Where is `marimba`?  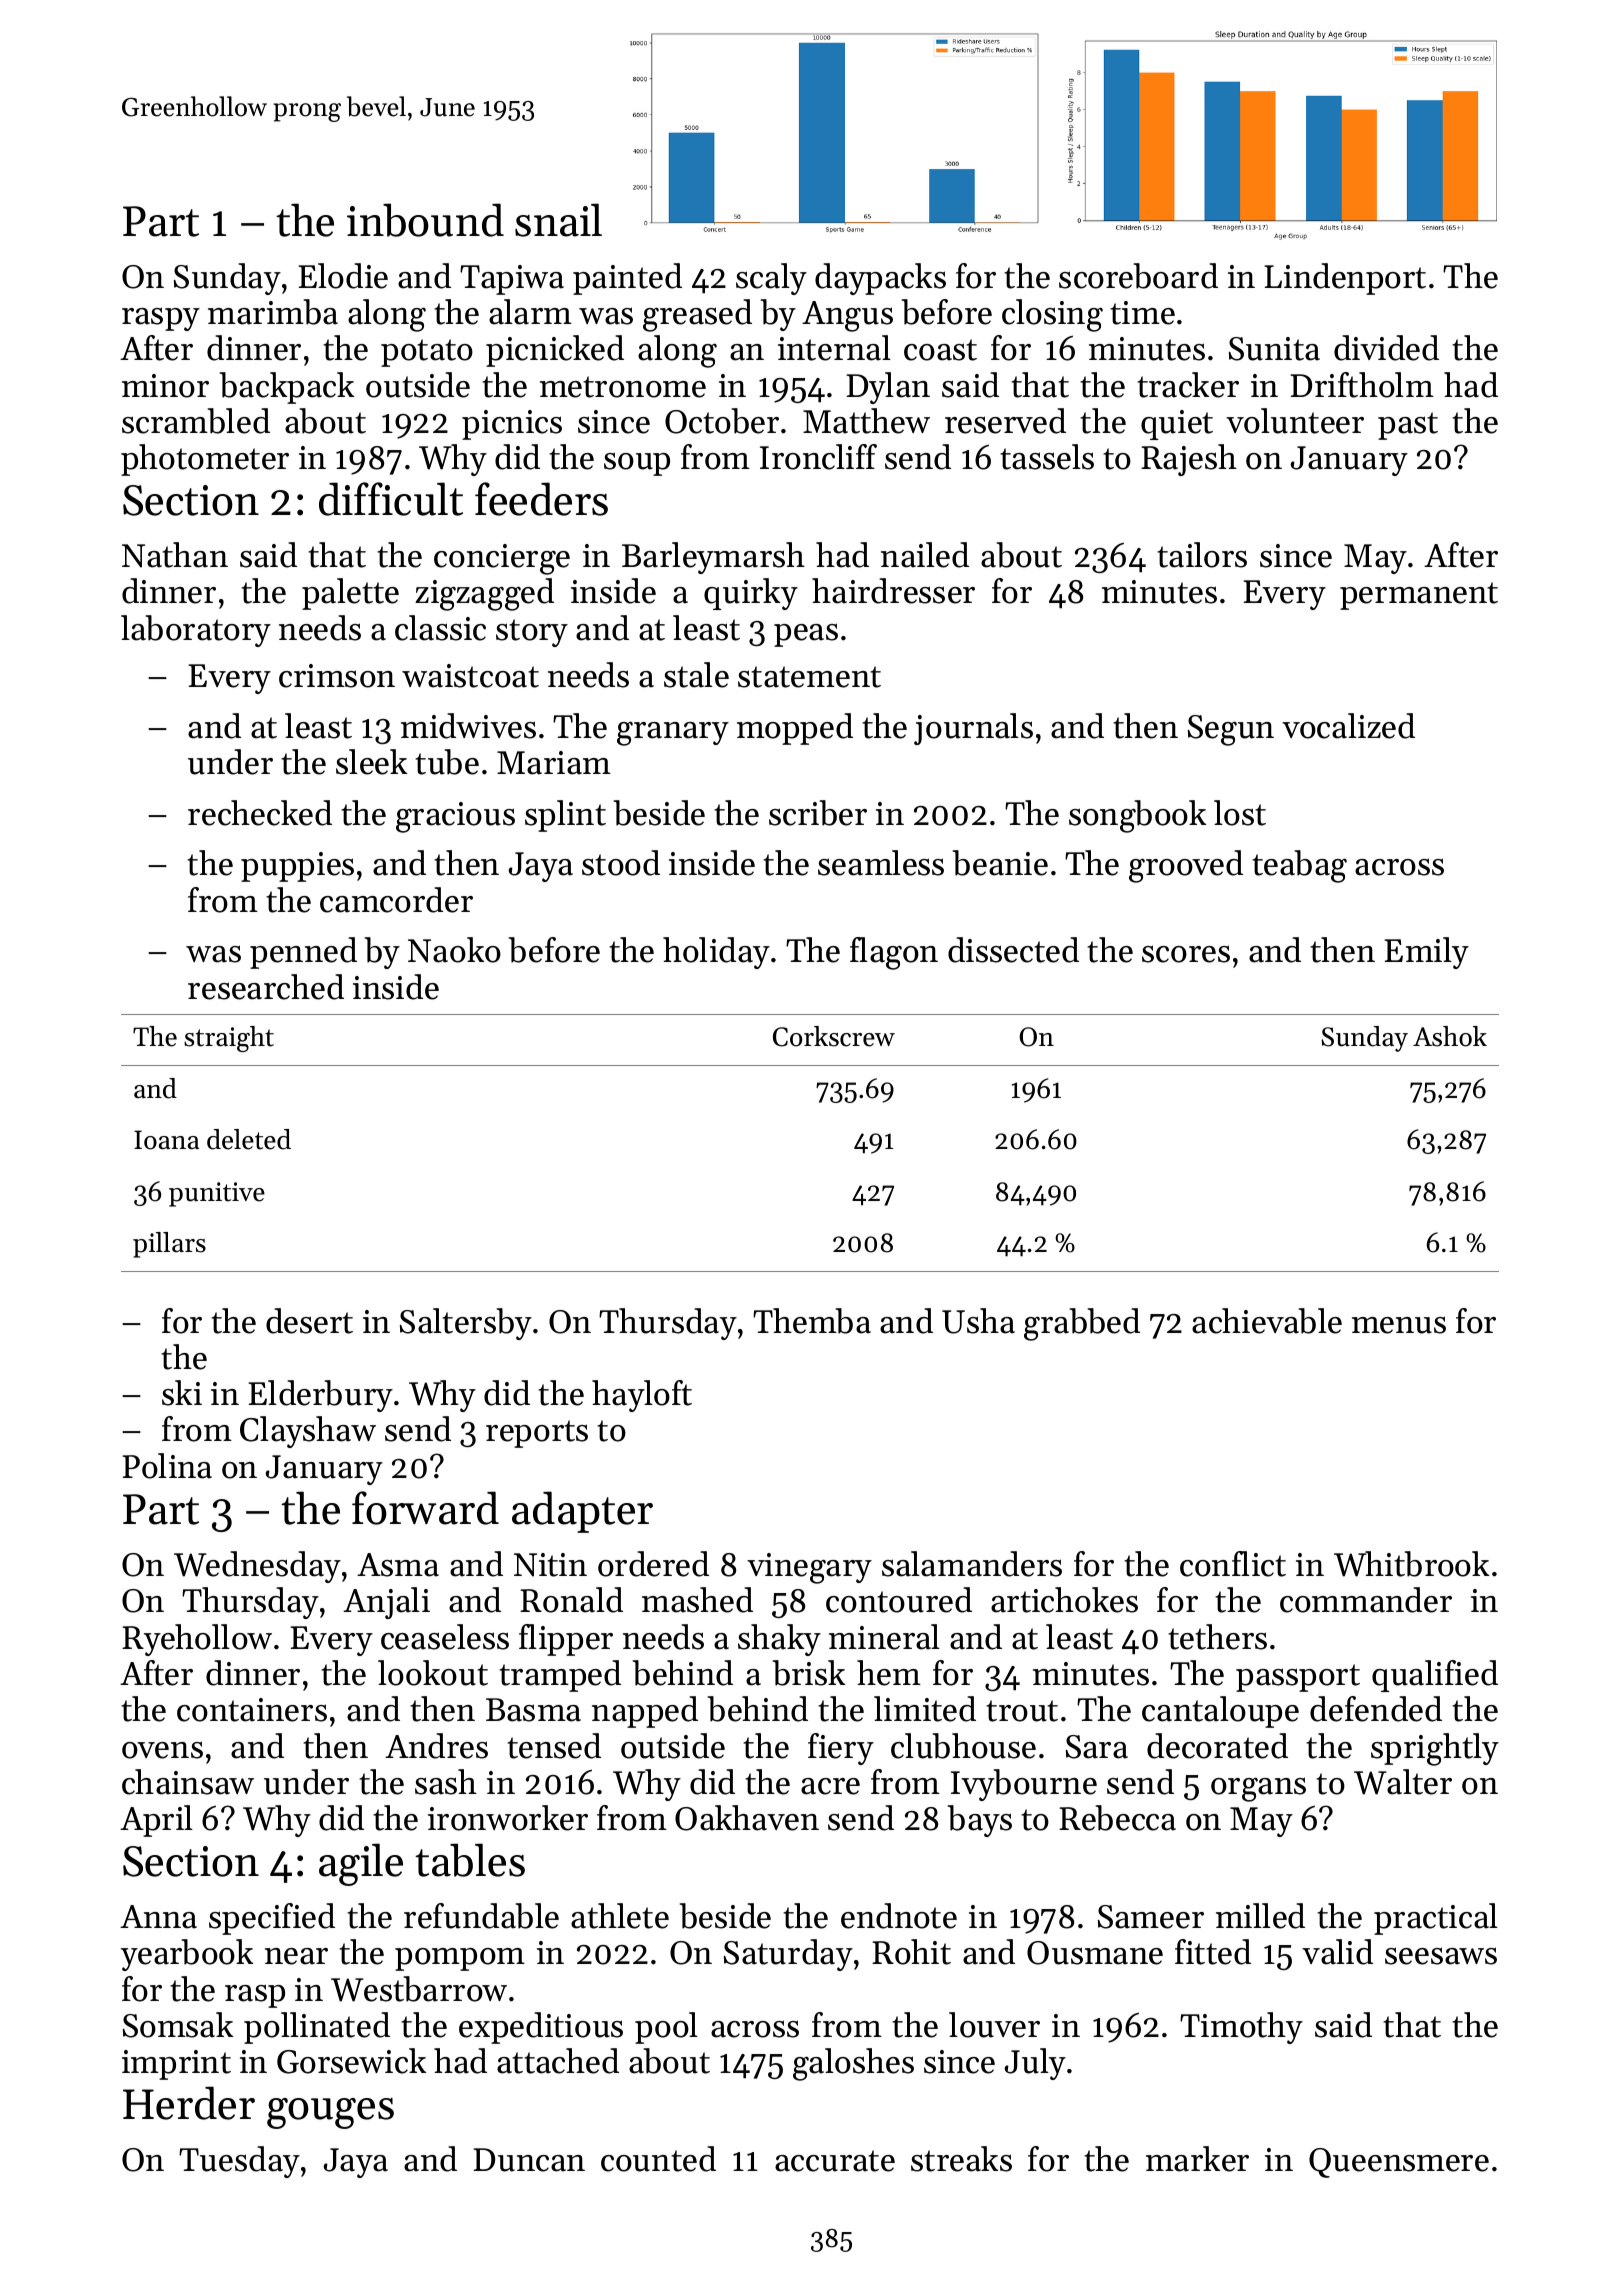 marimba is located at coordinates (273, 312).
